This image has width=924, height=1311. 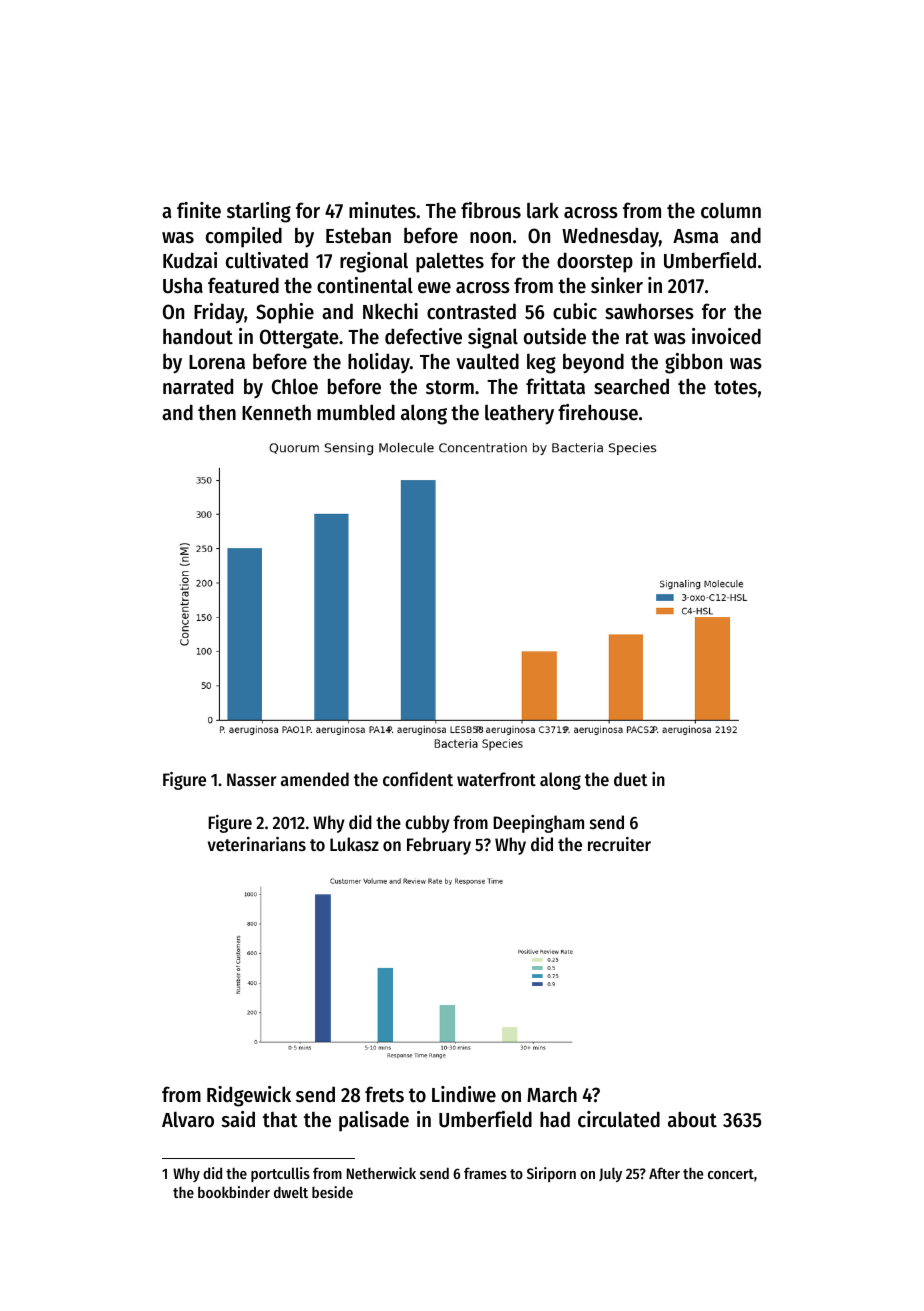 What do you see at coordinates (390, 311) in the image?
I see `Nkechi` at bounding box center [390, 311].
